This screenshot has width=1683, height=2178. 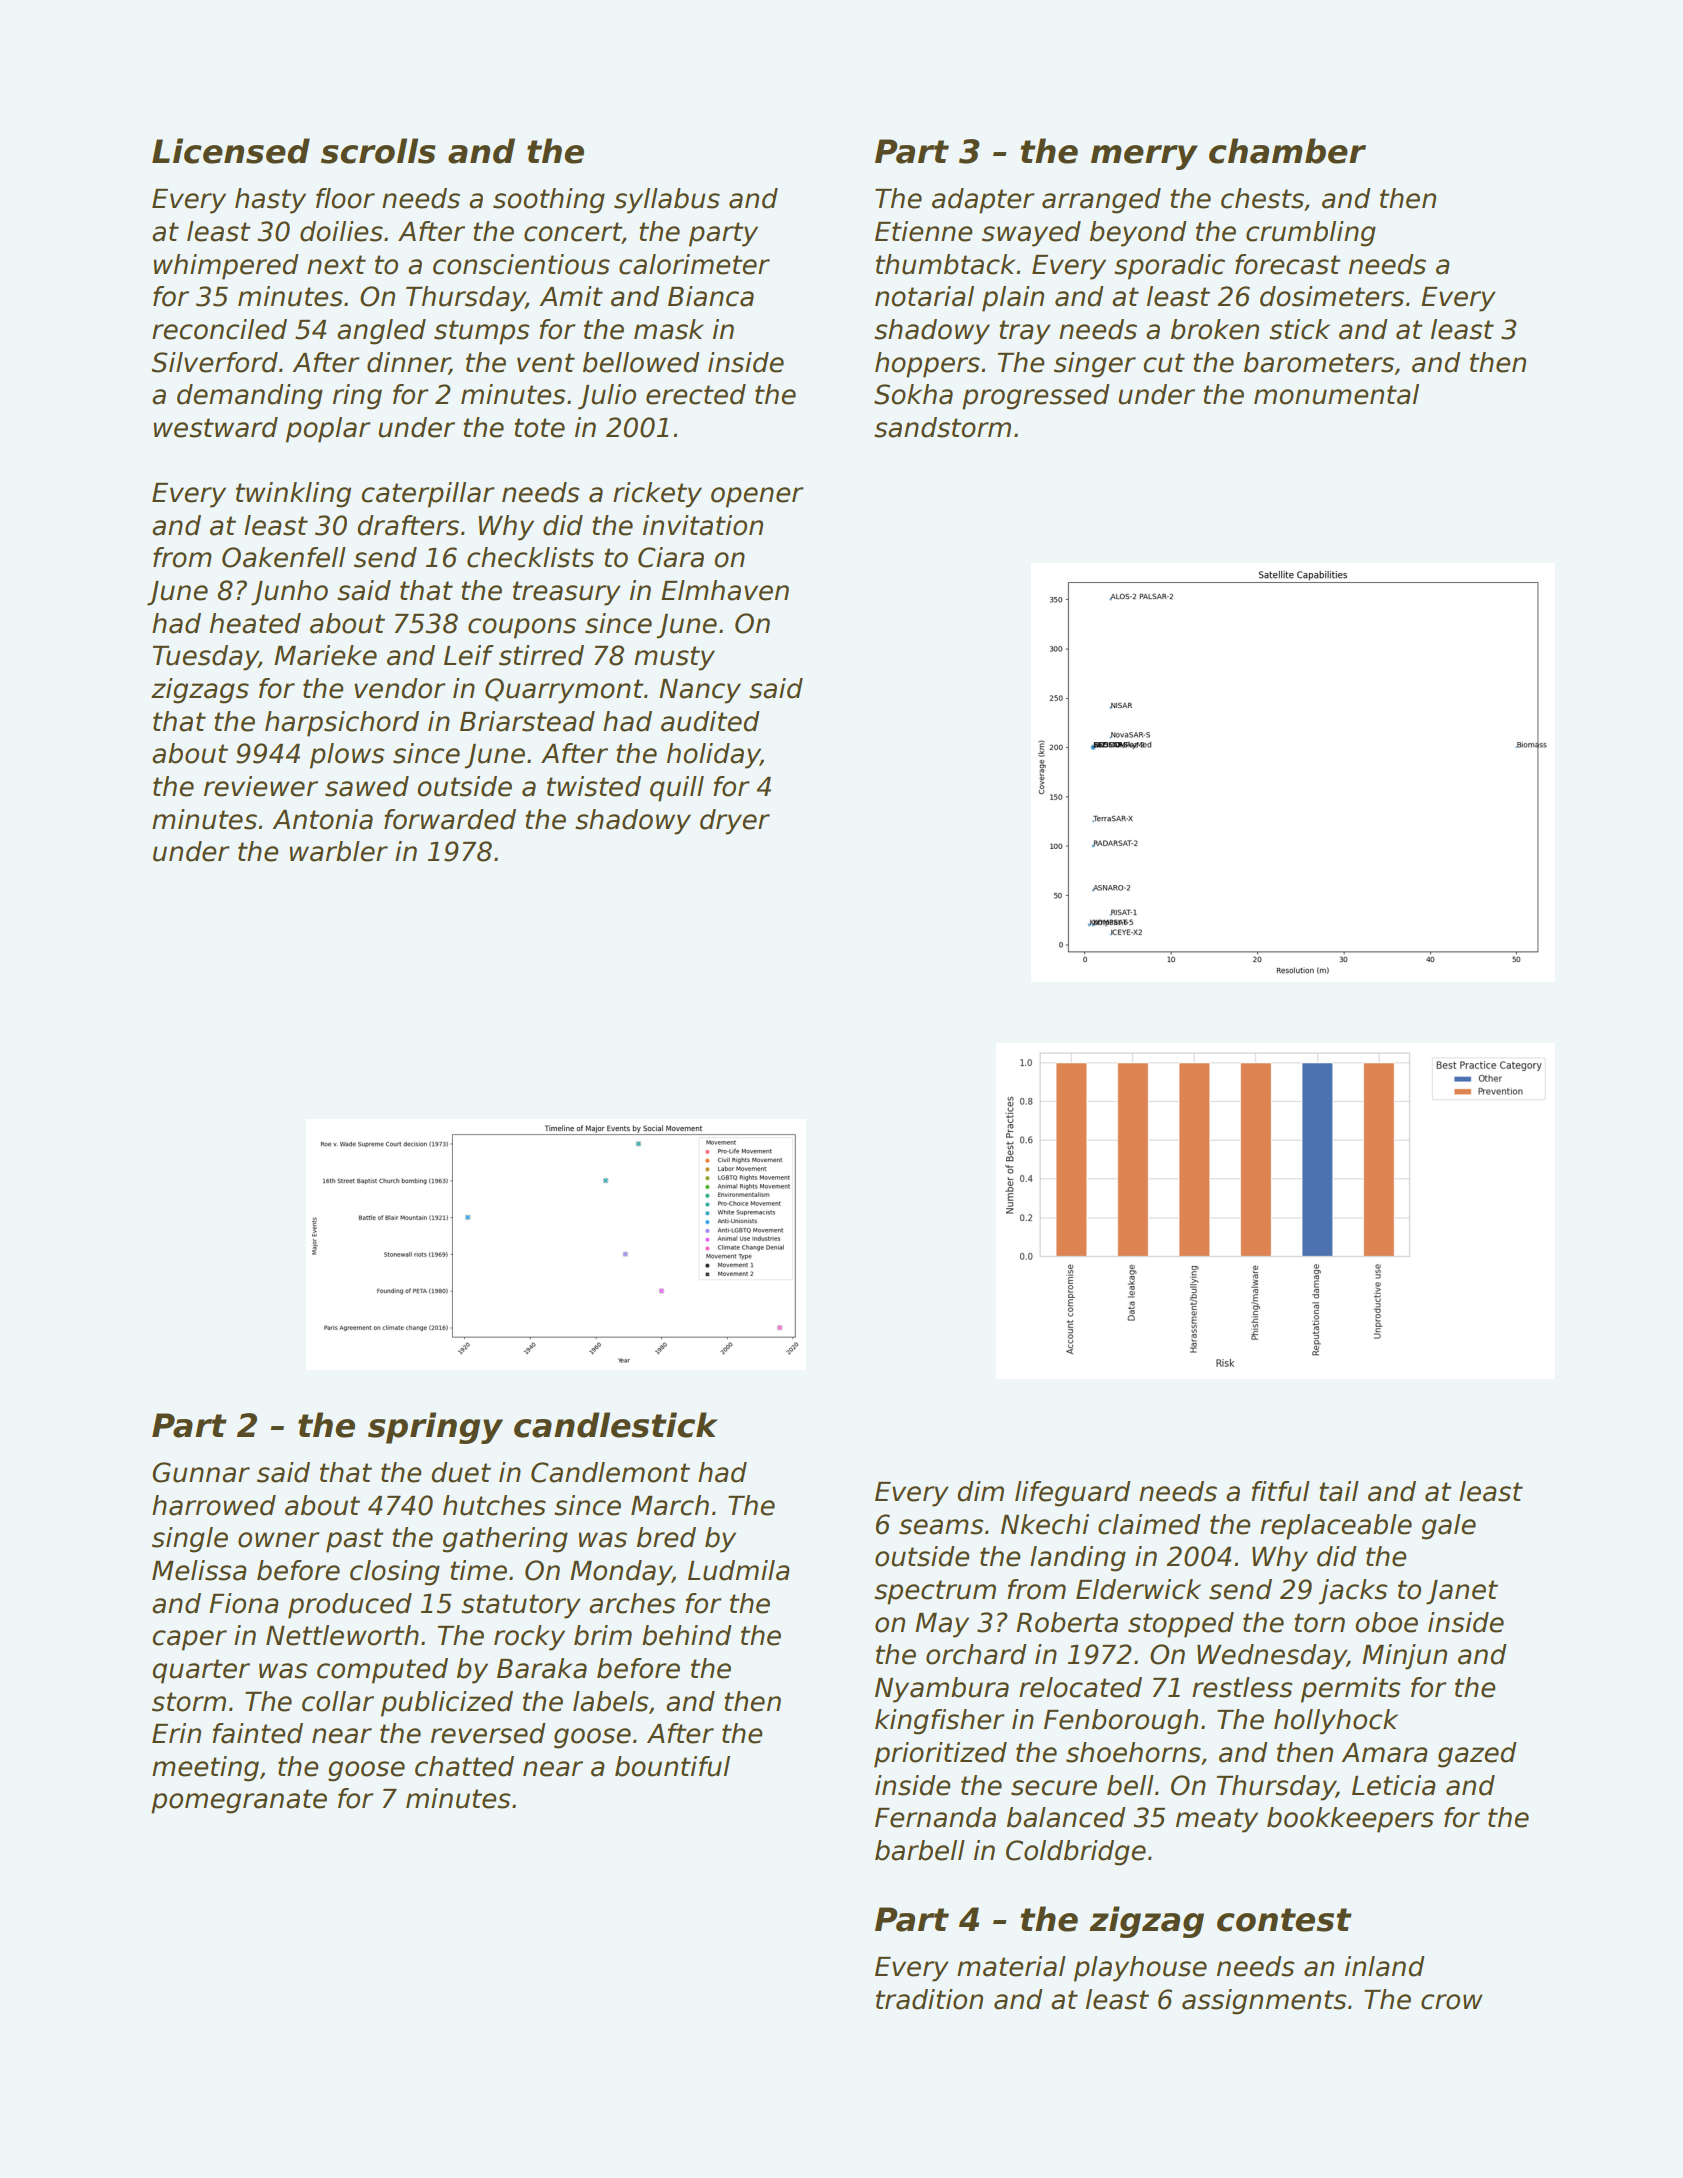 What do you see at coordinates (1144, 157) in the screenshot?
I see `merry` at bounding box center [1144, 157].
